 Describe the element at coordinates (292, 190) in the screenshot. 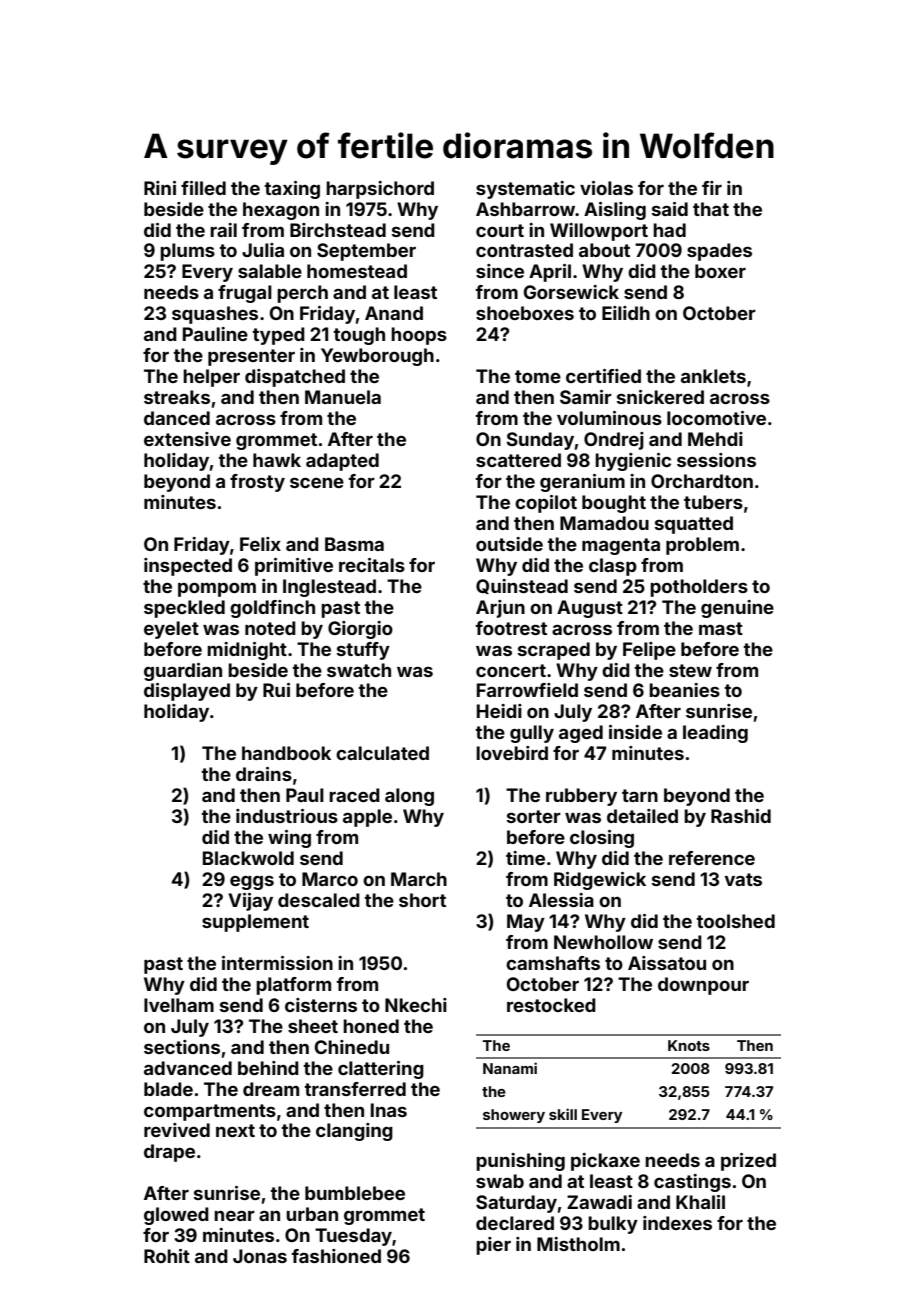

I see `taxing` at that location.
